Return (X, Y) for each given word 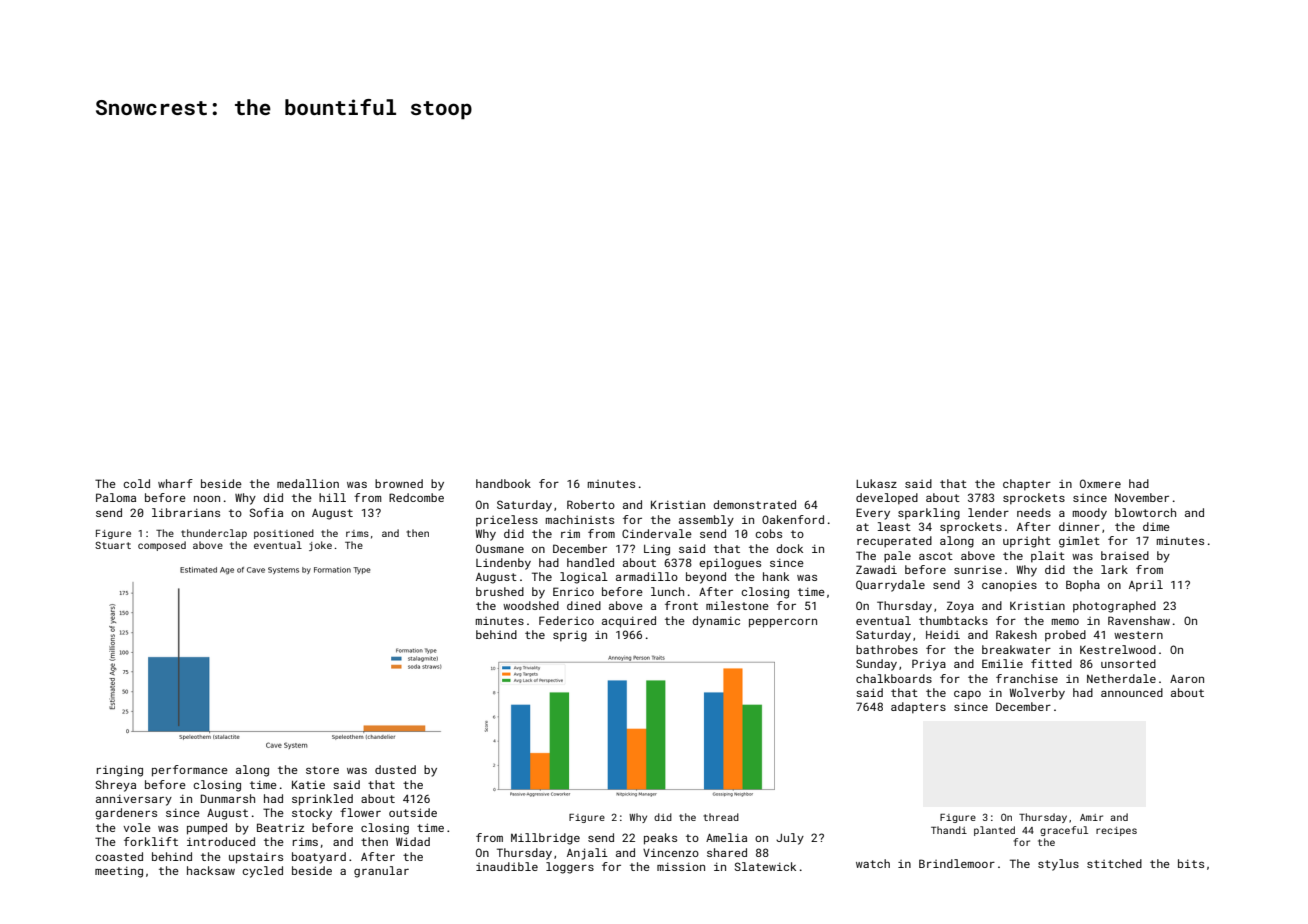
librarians (186, 512)
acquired (629, 622)
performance (190, 771)
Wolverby (1037, 694)
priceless (507, 521)
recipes (1116, 831)
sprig (570, 636)
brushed (500, 591)
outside (413, 812)
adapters (918, 708)
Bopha (1083, 586)
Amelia (726, 837)
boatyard (319, 858)
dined (584, 605)
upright (1027, 542)
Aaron (1187, 679)
